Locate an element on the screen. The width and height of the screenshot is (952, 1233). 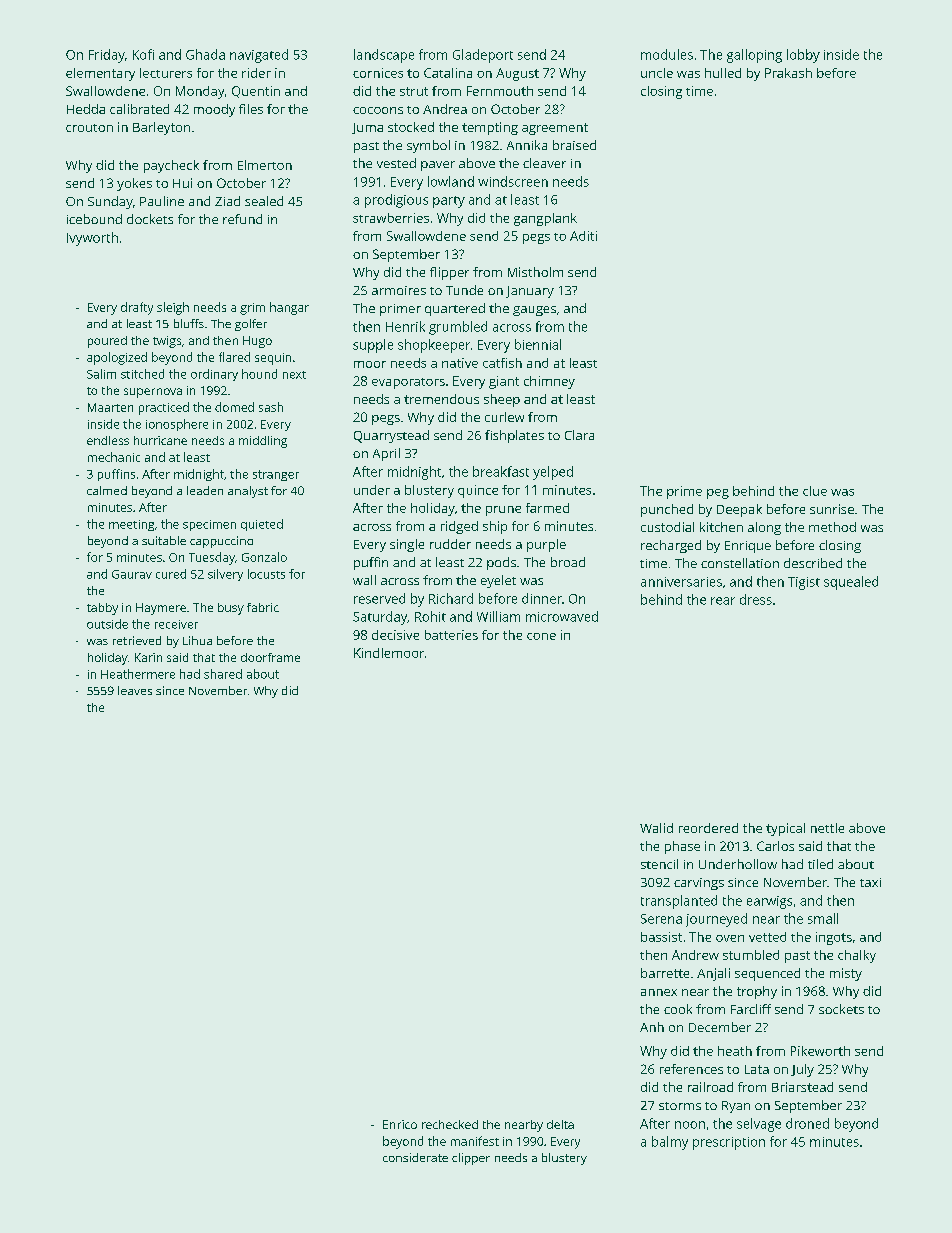
Monday is located at coordinates (200, 92).
